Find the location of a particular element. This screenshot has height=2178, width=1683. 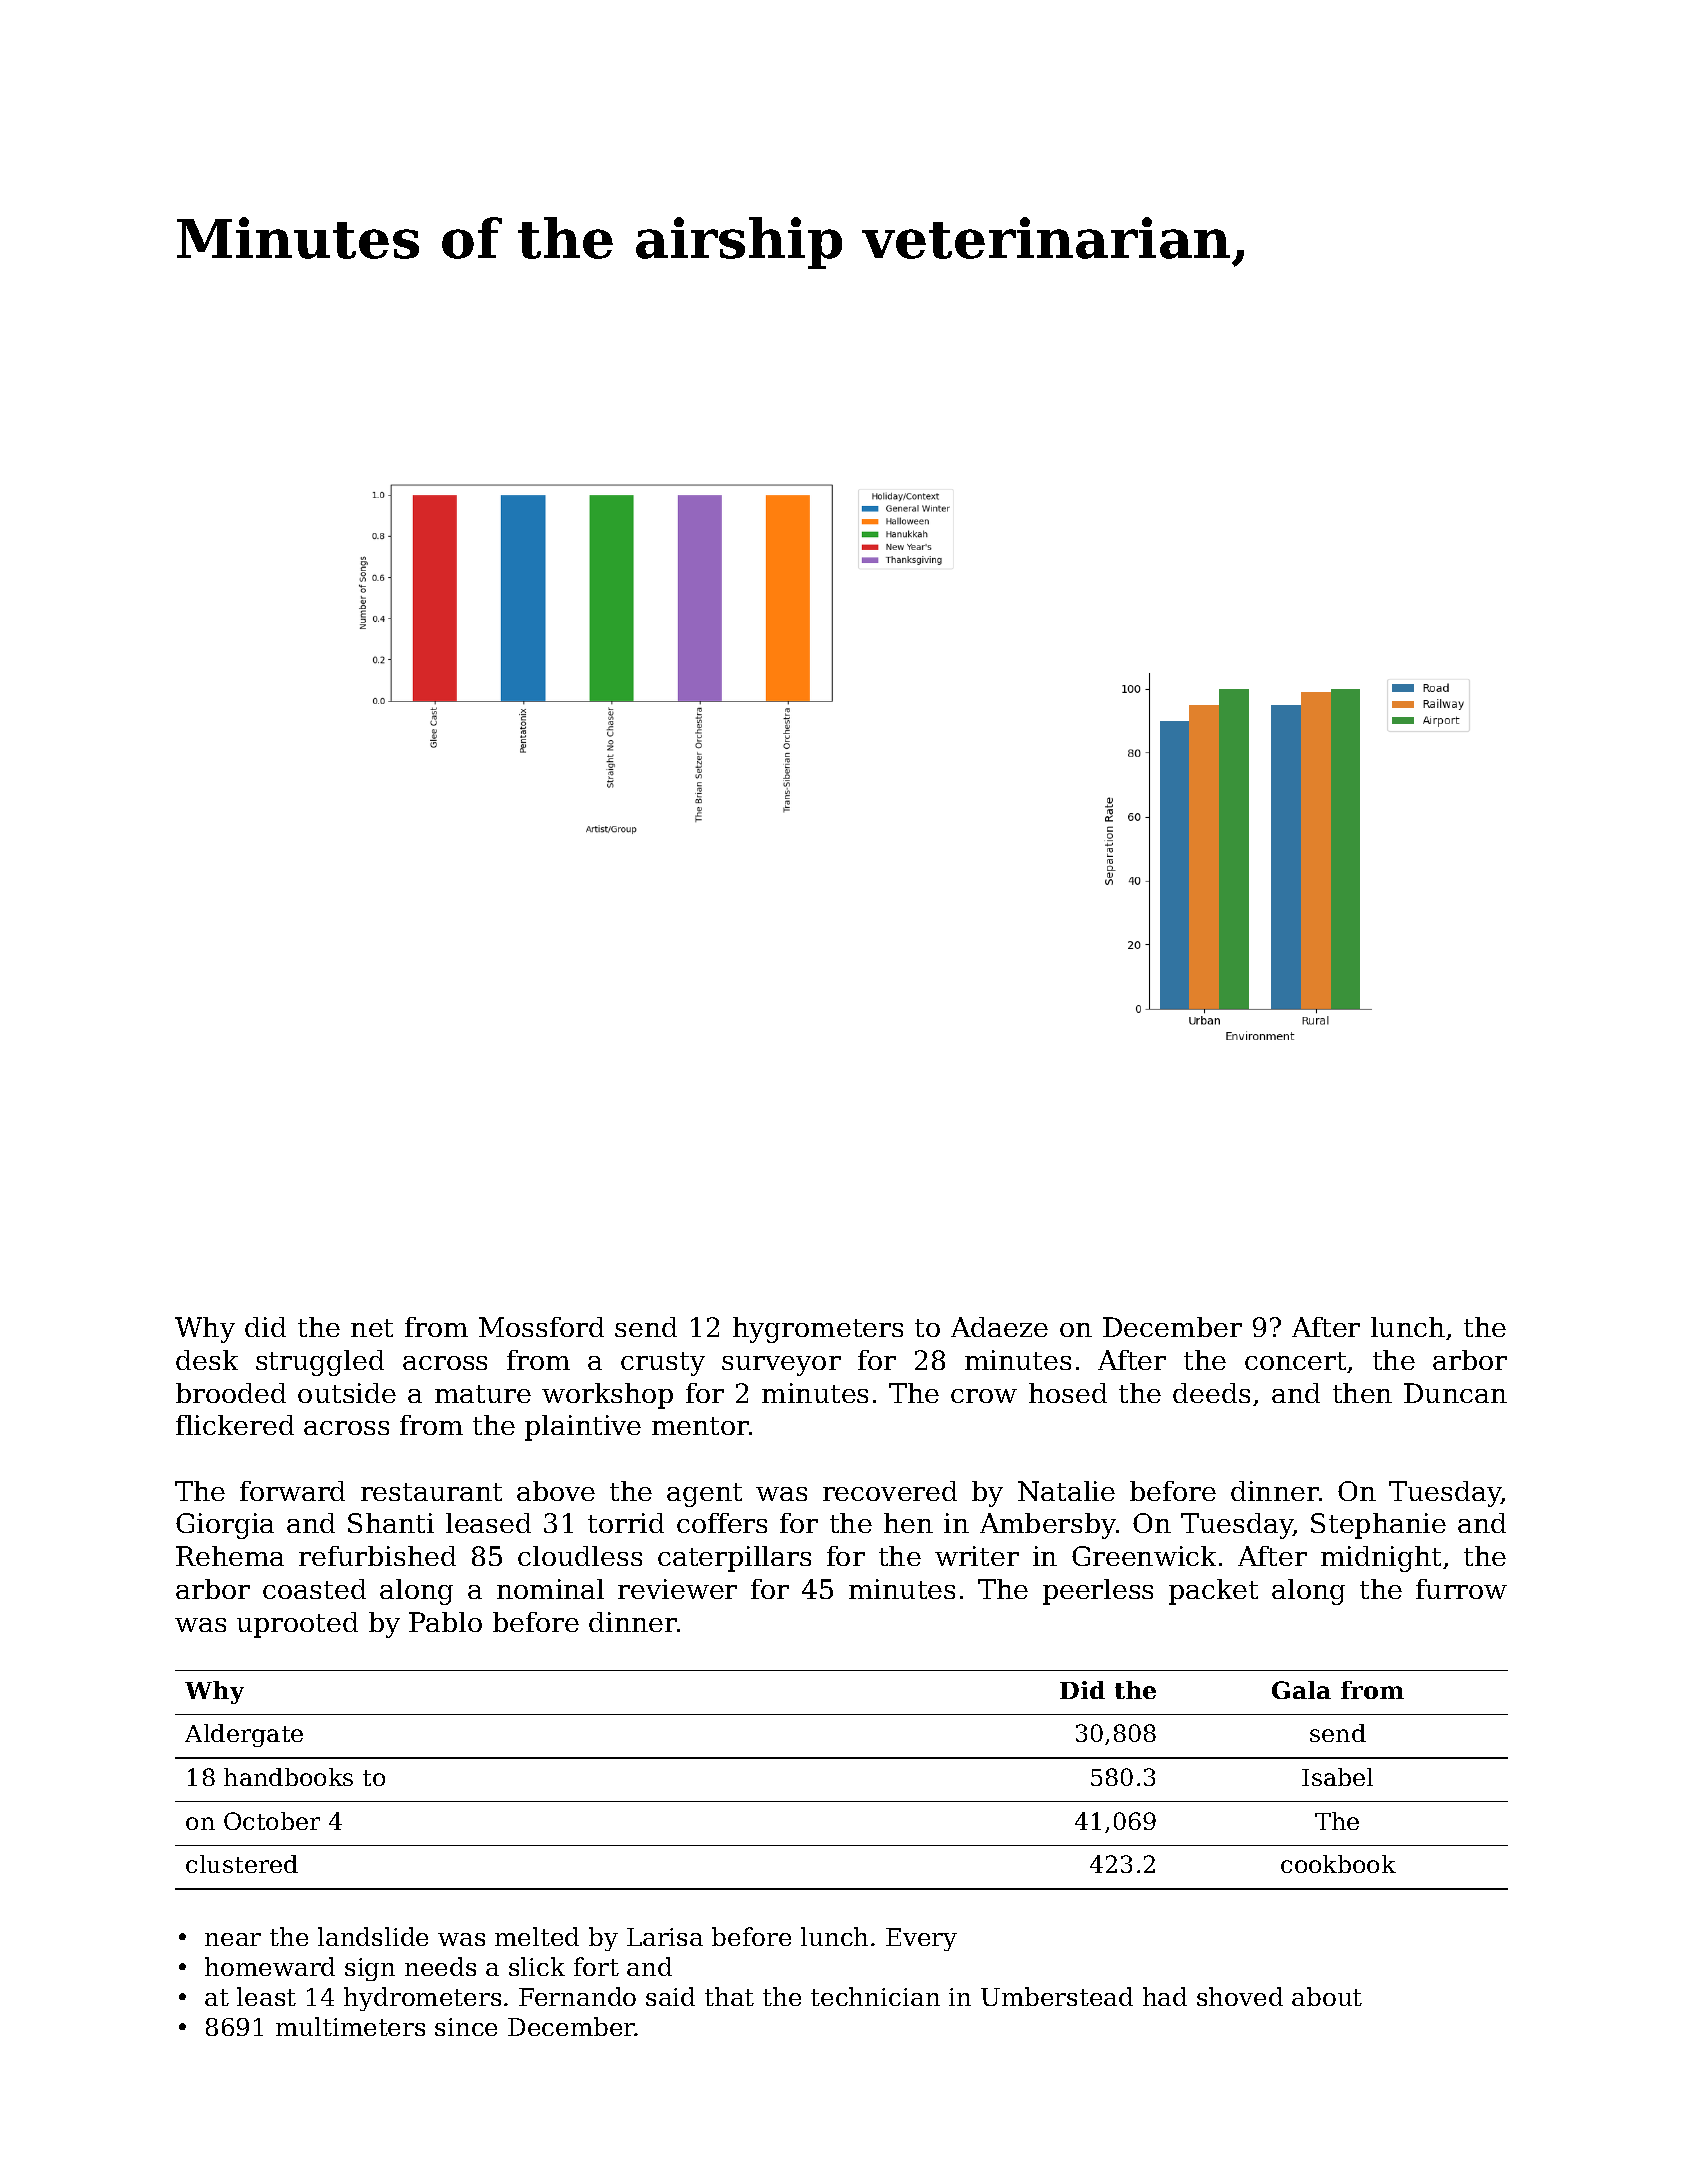

handbooks is located at coordinates (288, 1777).
